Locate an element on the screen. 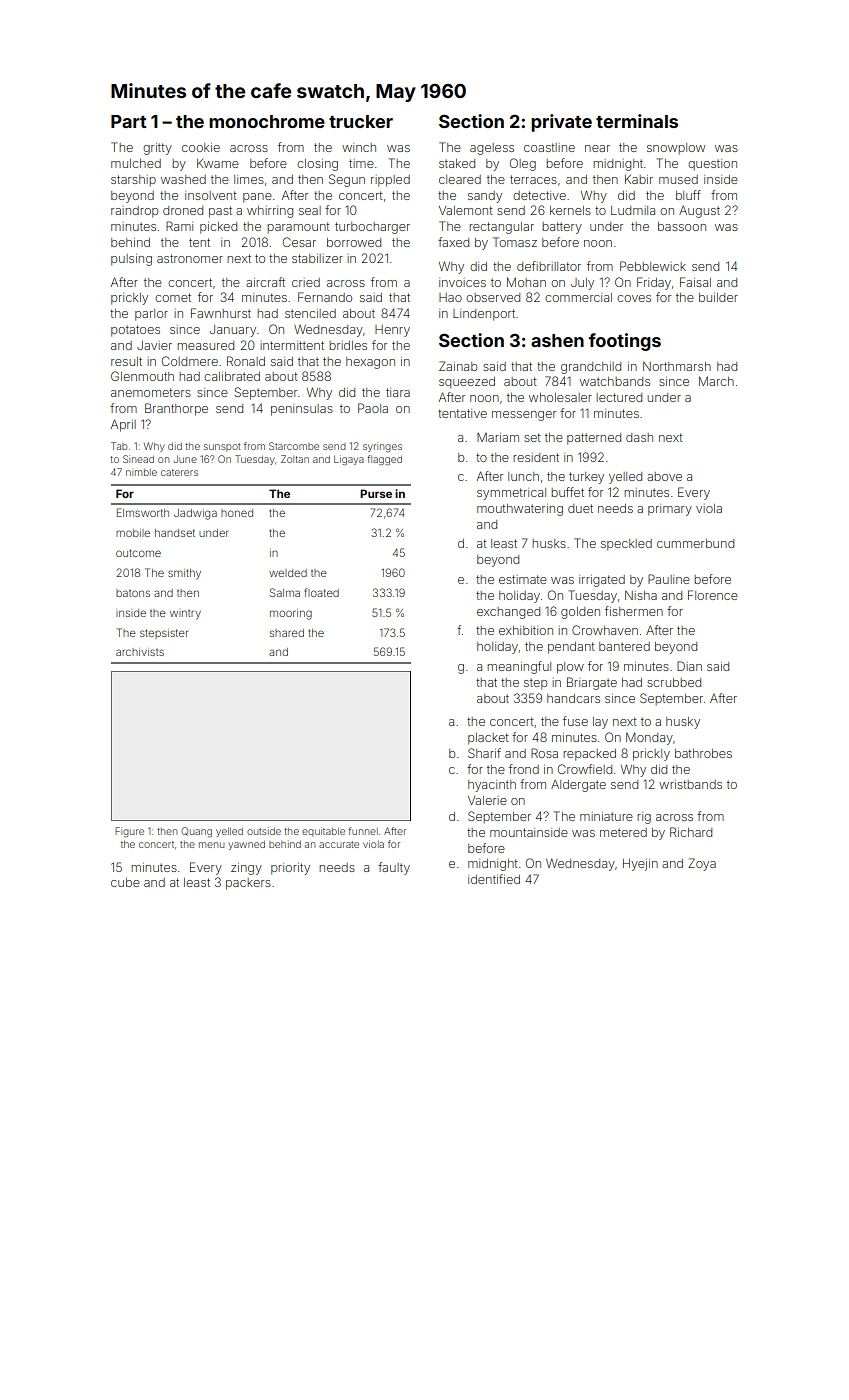  archivists is located at coordinates (140, 652).
